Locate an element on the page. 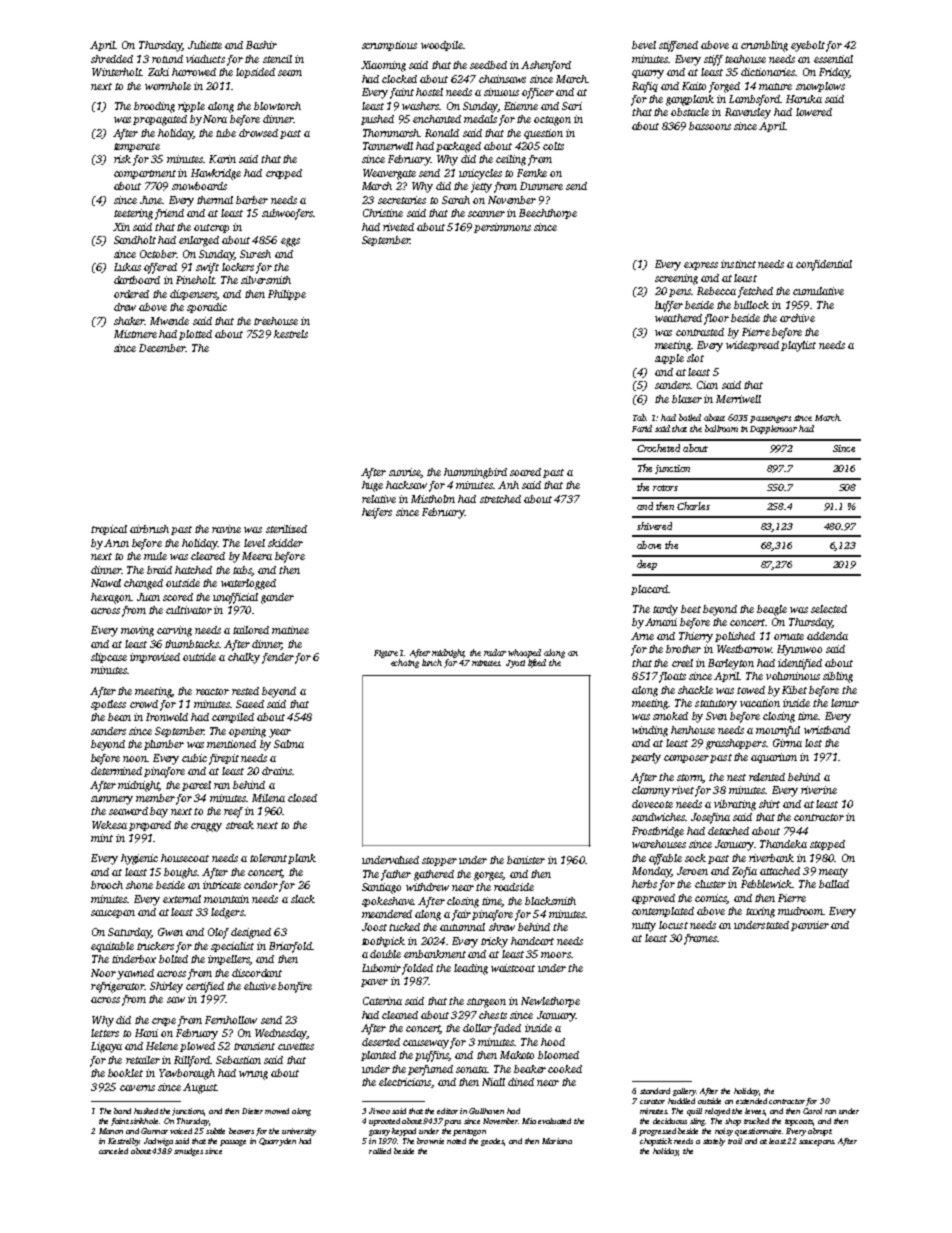 The height and width of the image is (1233, 952). beagle is located at coordinates (772, 610).
